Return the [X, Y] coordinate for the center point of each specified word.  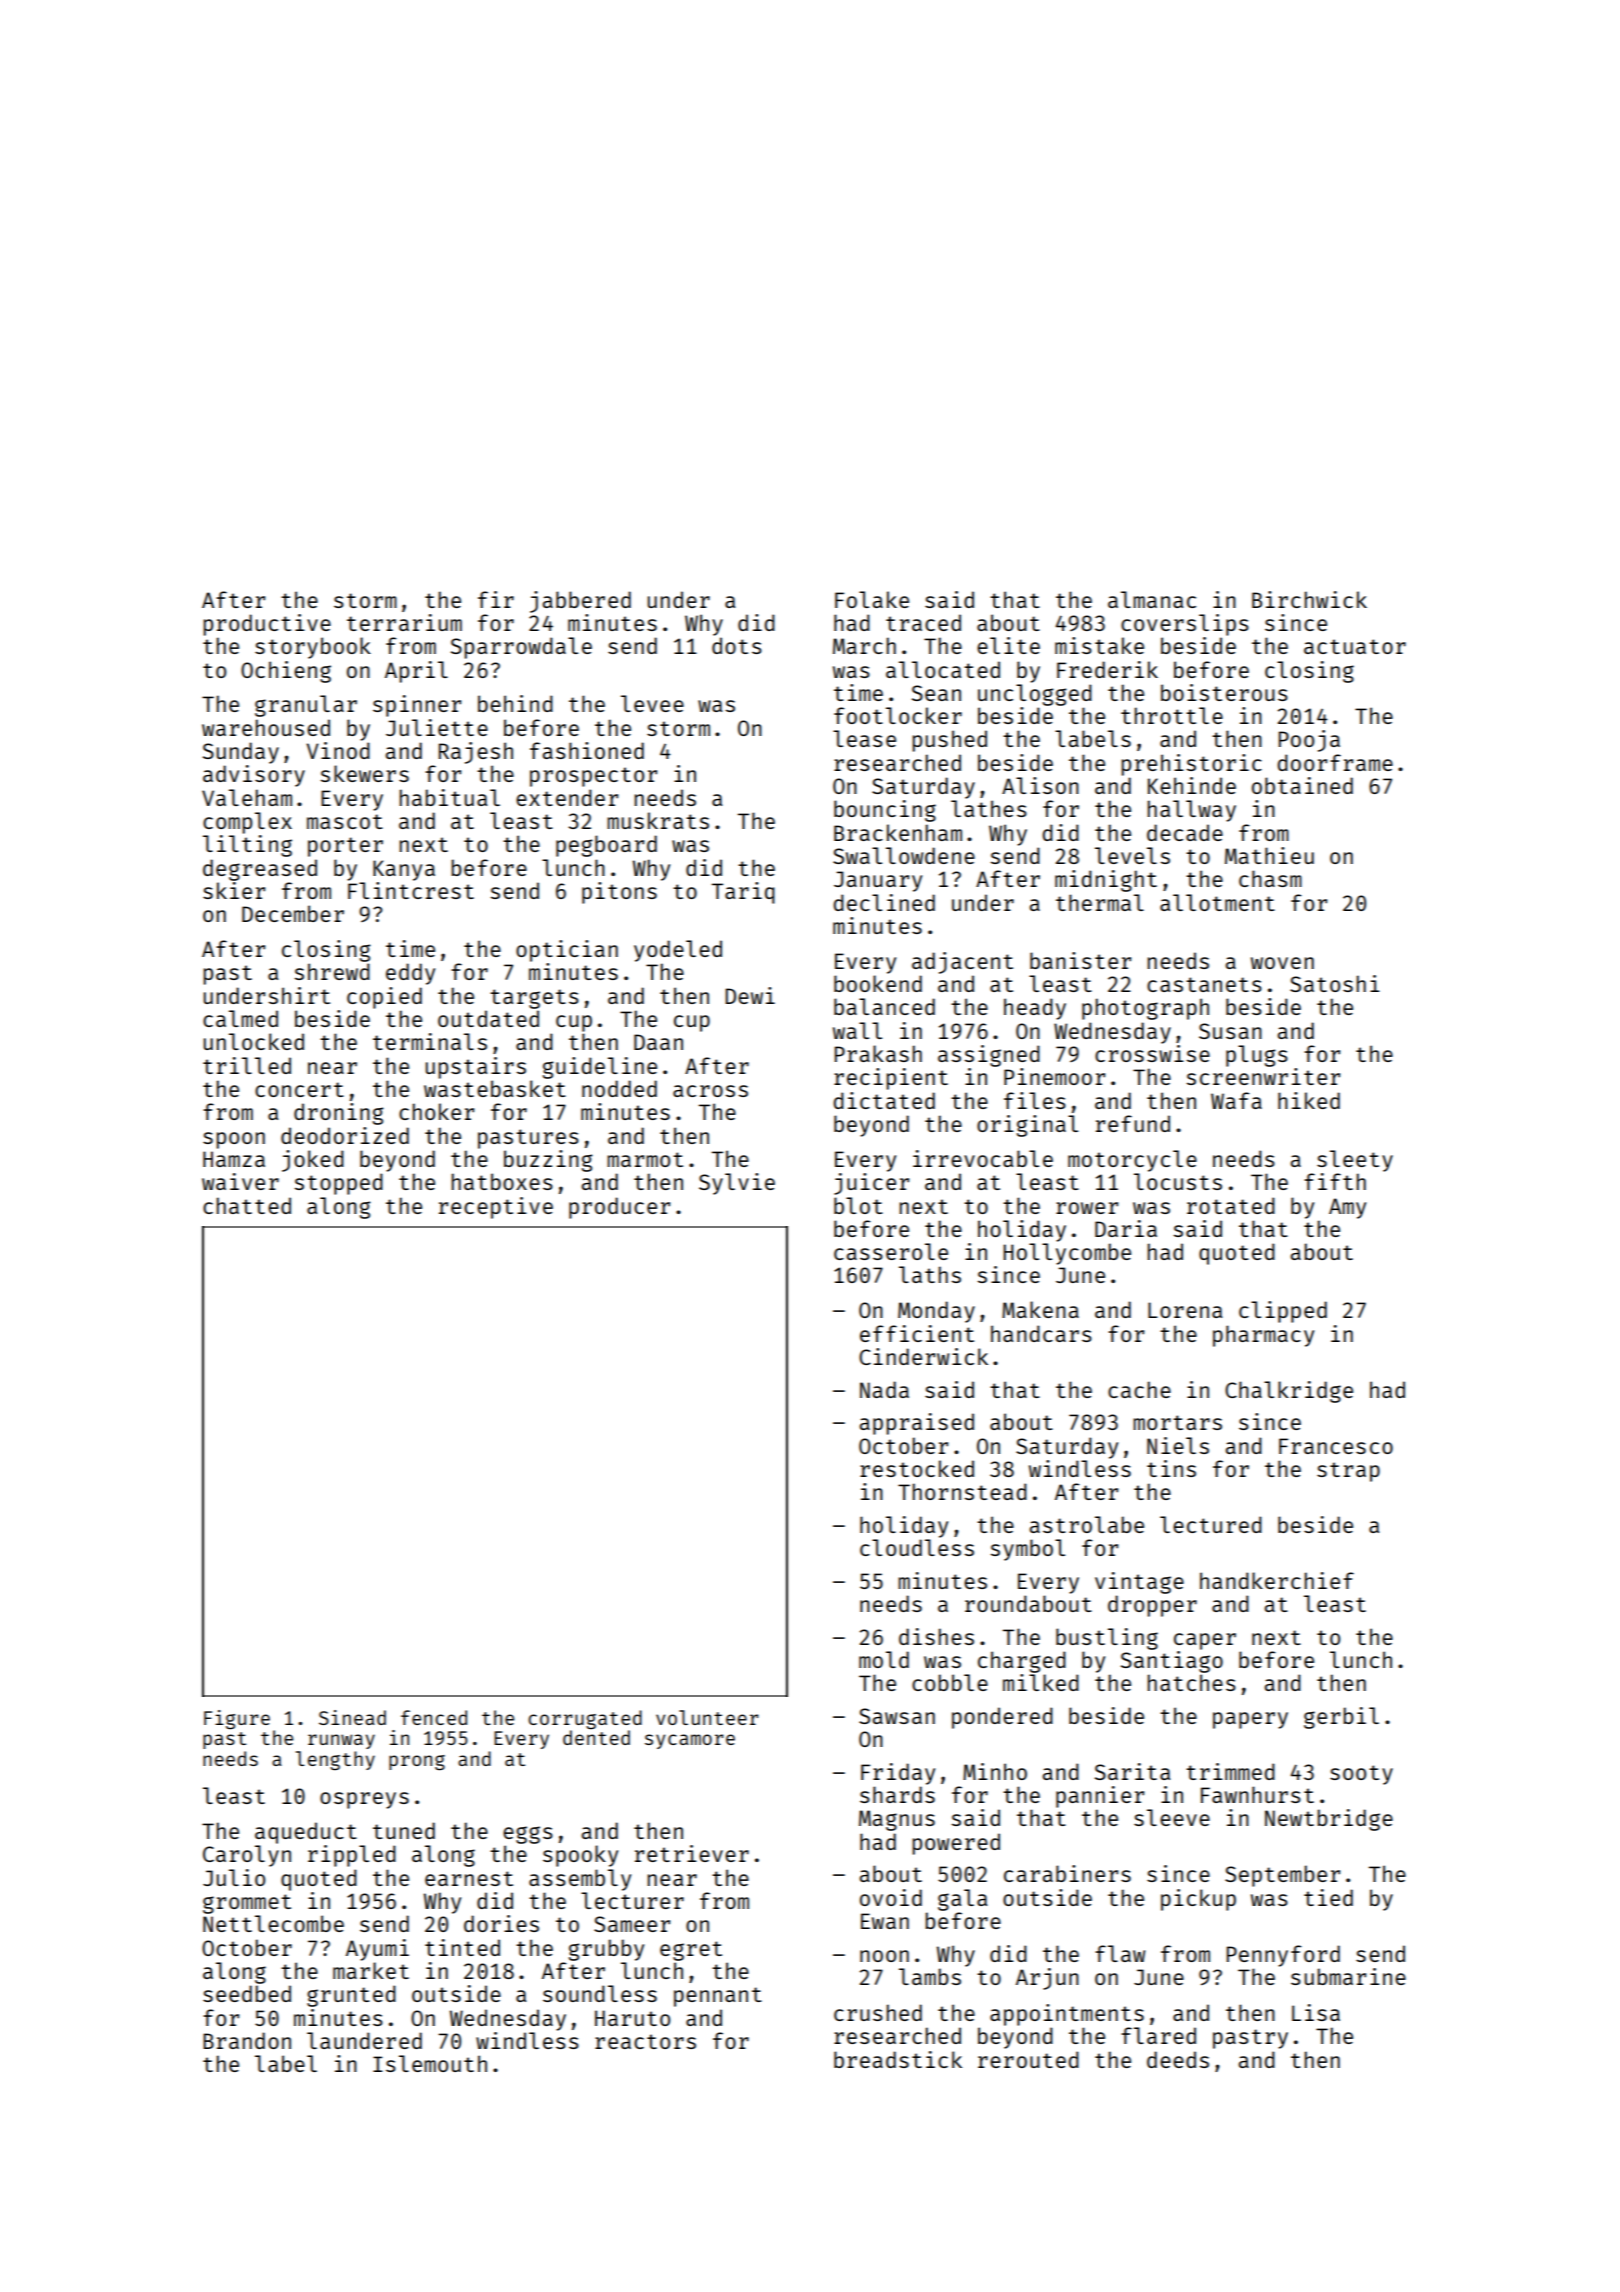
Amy [1347, 1208]
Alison [1040, 785]
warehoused [266, 727]
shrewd [332, 971]
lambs [930, 1976]
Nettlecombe [273, 1923]
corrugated [585, 1719]
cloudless [917, 1547]
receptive [496, 1208]
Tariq [743, 893]
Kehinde [1192, 785]
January [878, 881]
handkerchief [1277, 1580]
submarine [1348, 1976]
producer [619, 1208]
